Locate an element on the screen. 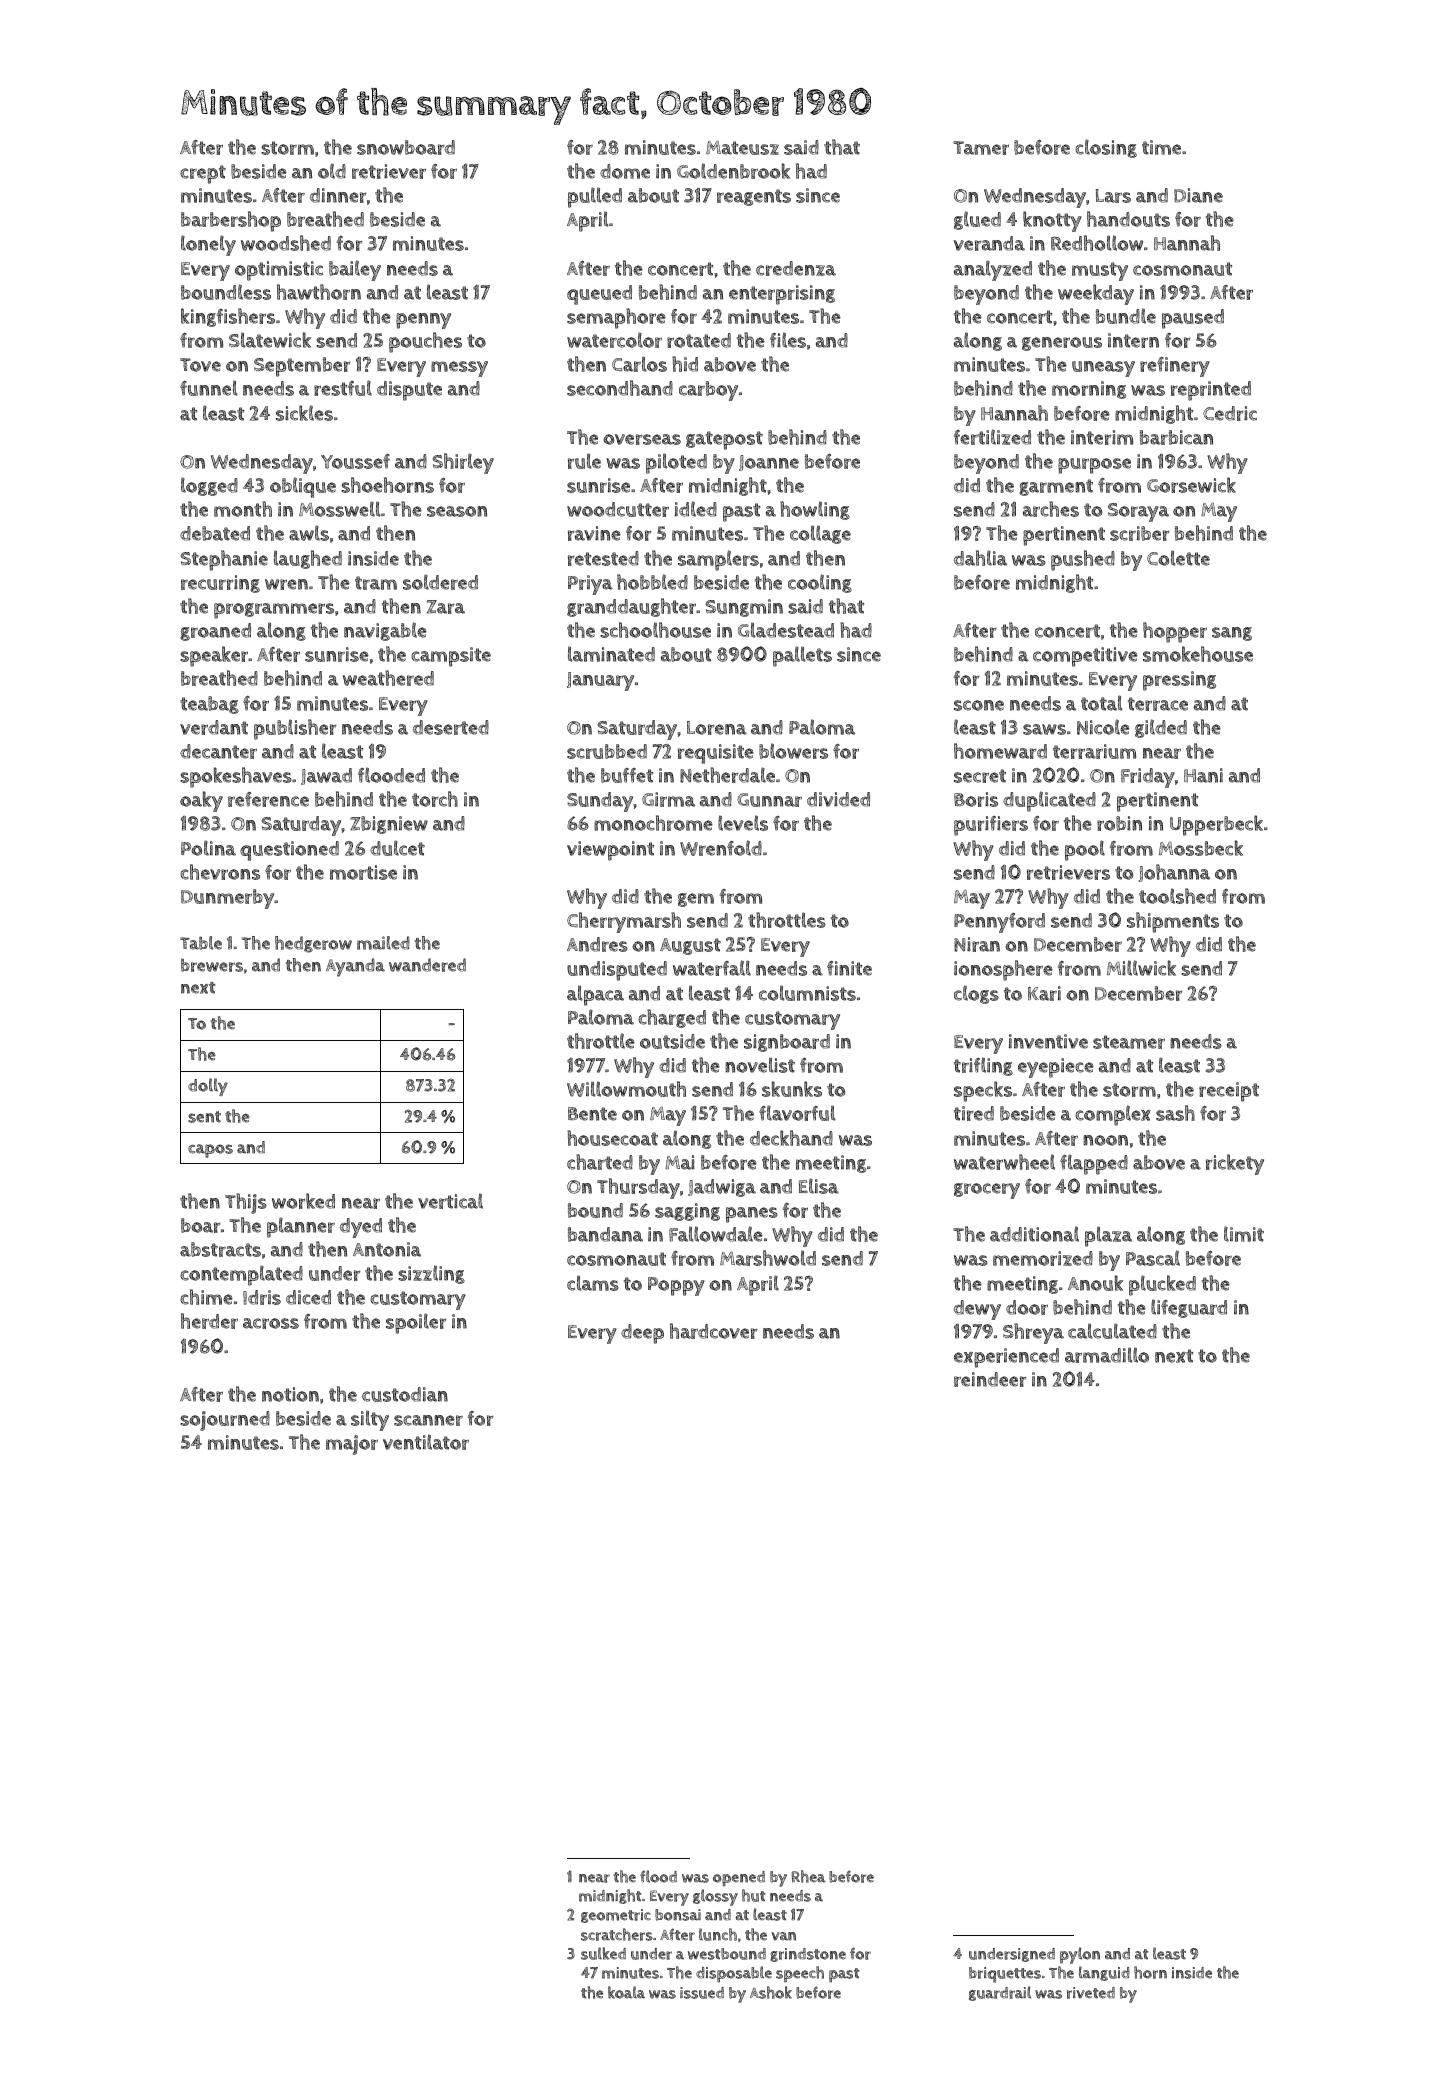 The image size is (1450, 2100). geometric is located at coordinates (616, 1916).
